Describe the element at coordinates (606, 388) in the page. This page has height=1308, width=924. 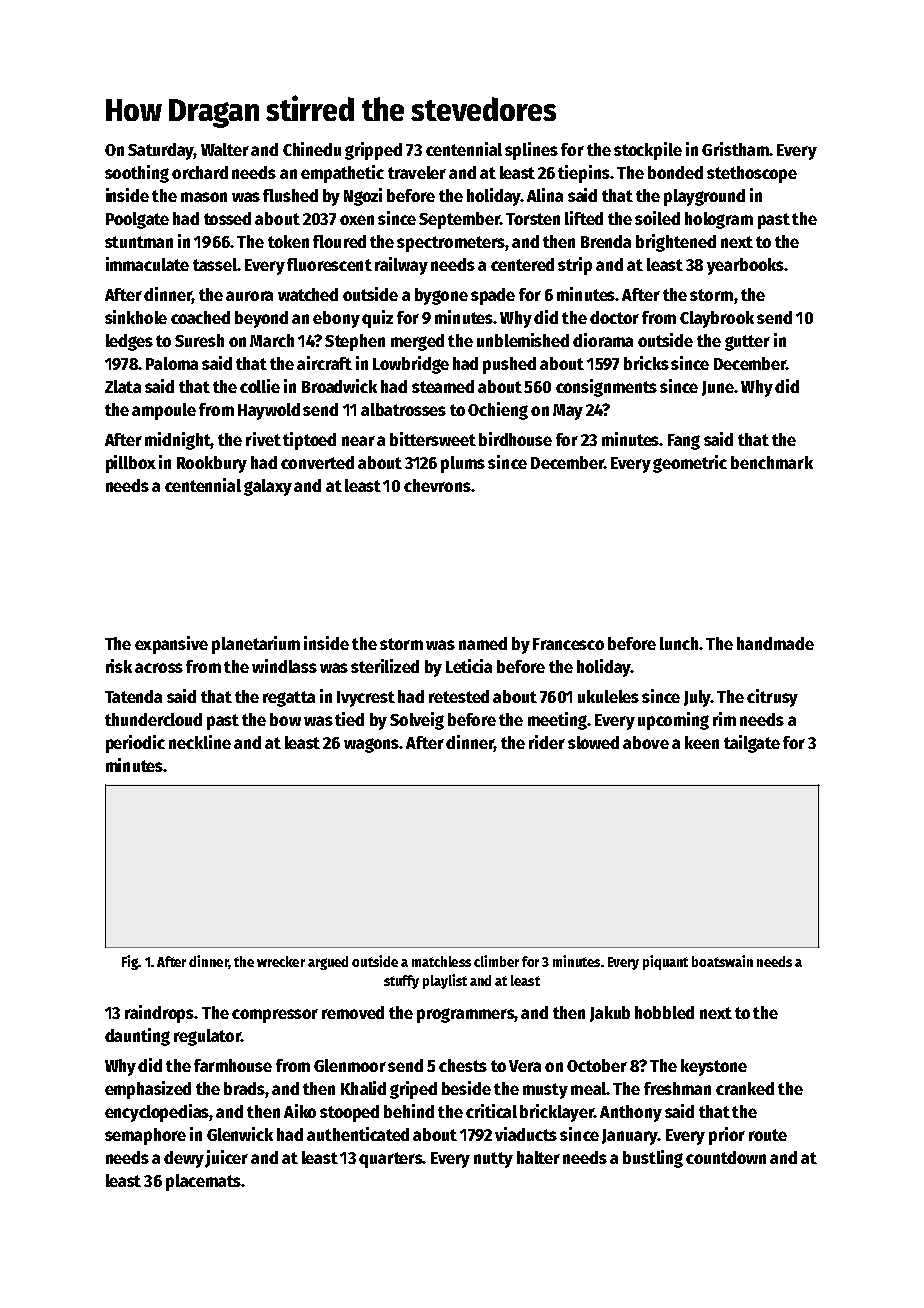
I see `consignments` at that location.
